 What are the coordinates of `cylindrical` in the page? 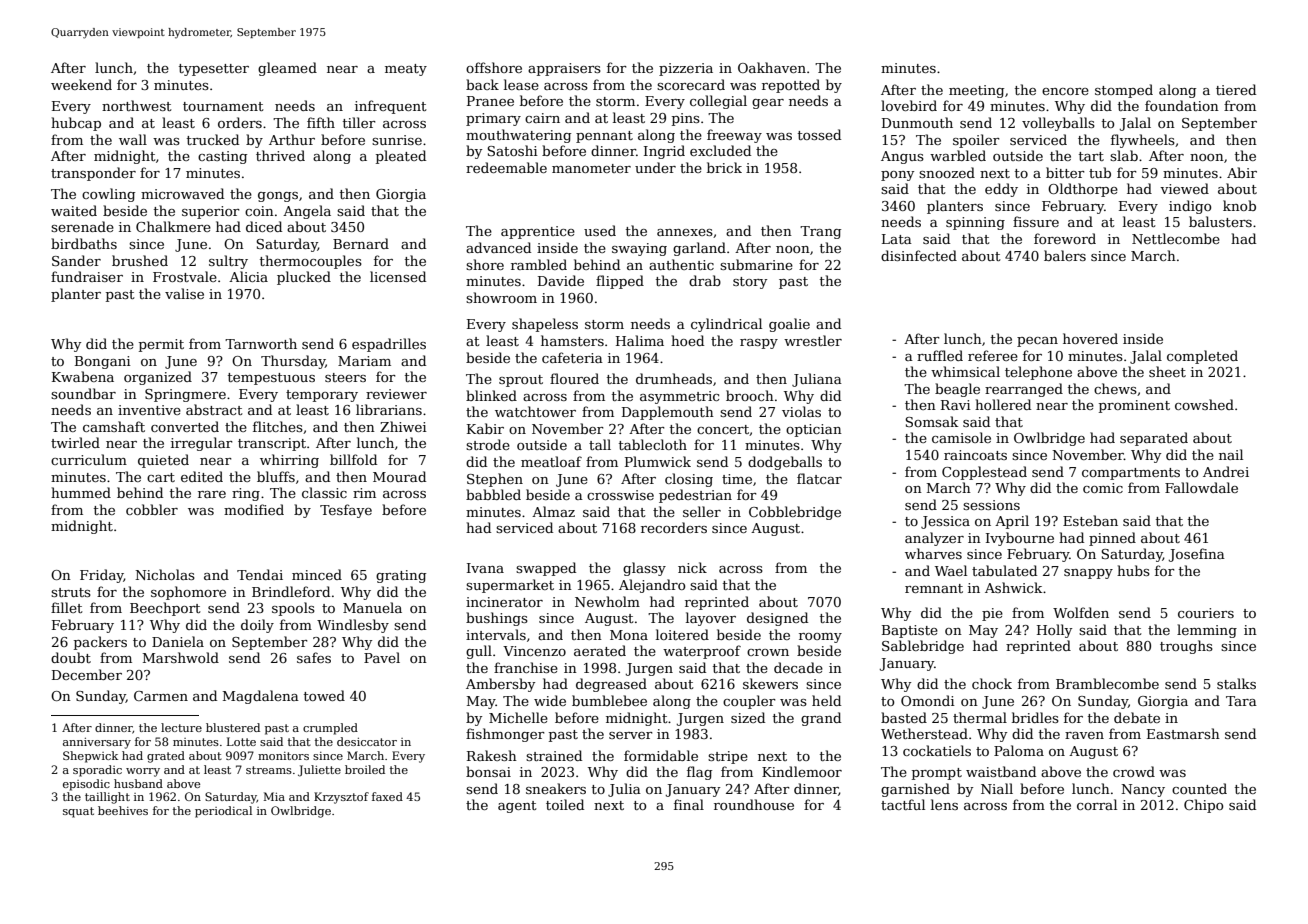 It's located at (726, 325).
